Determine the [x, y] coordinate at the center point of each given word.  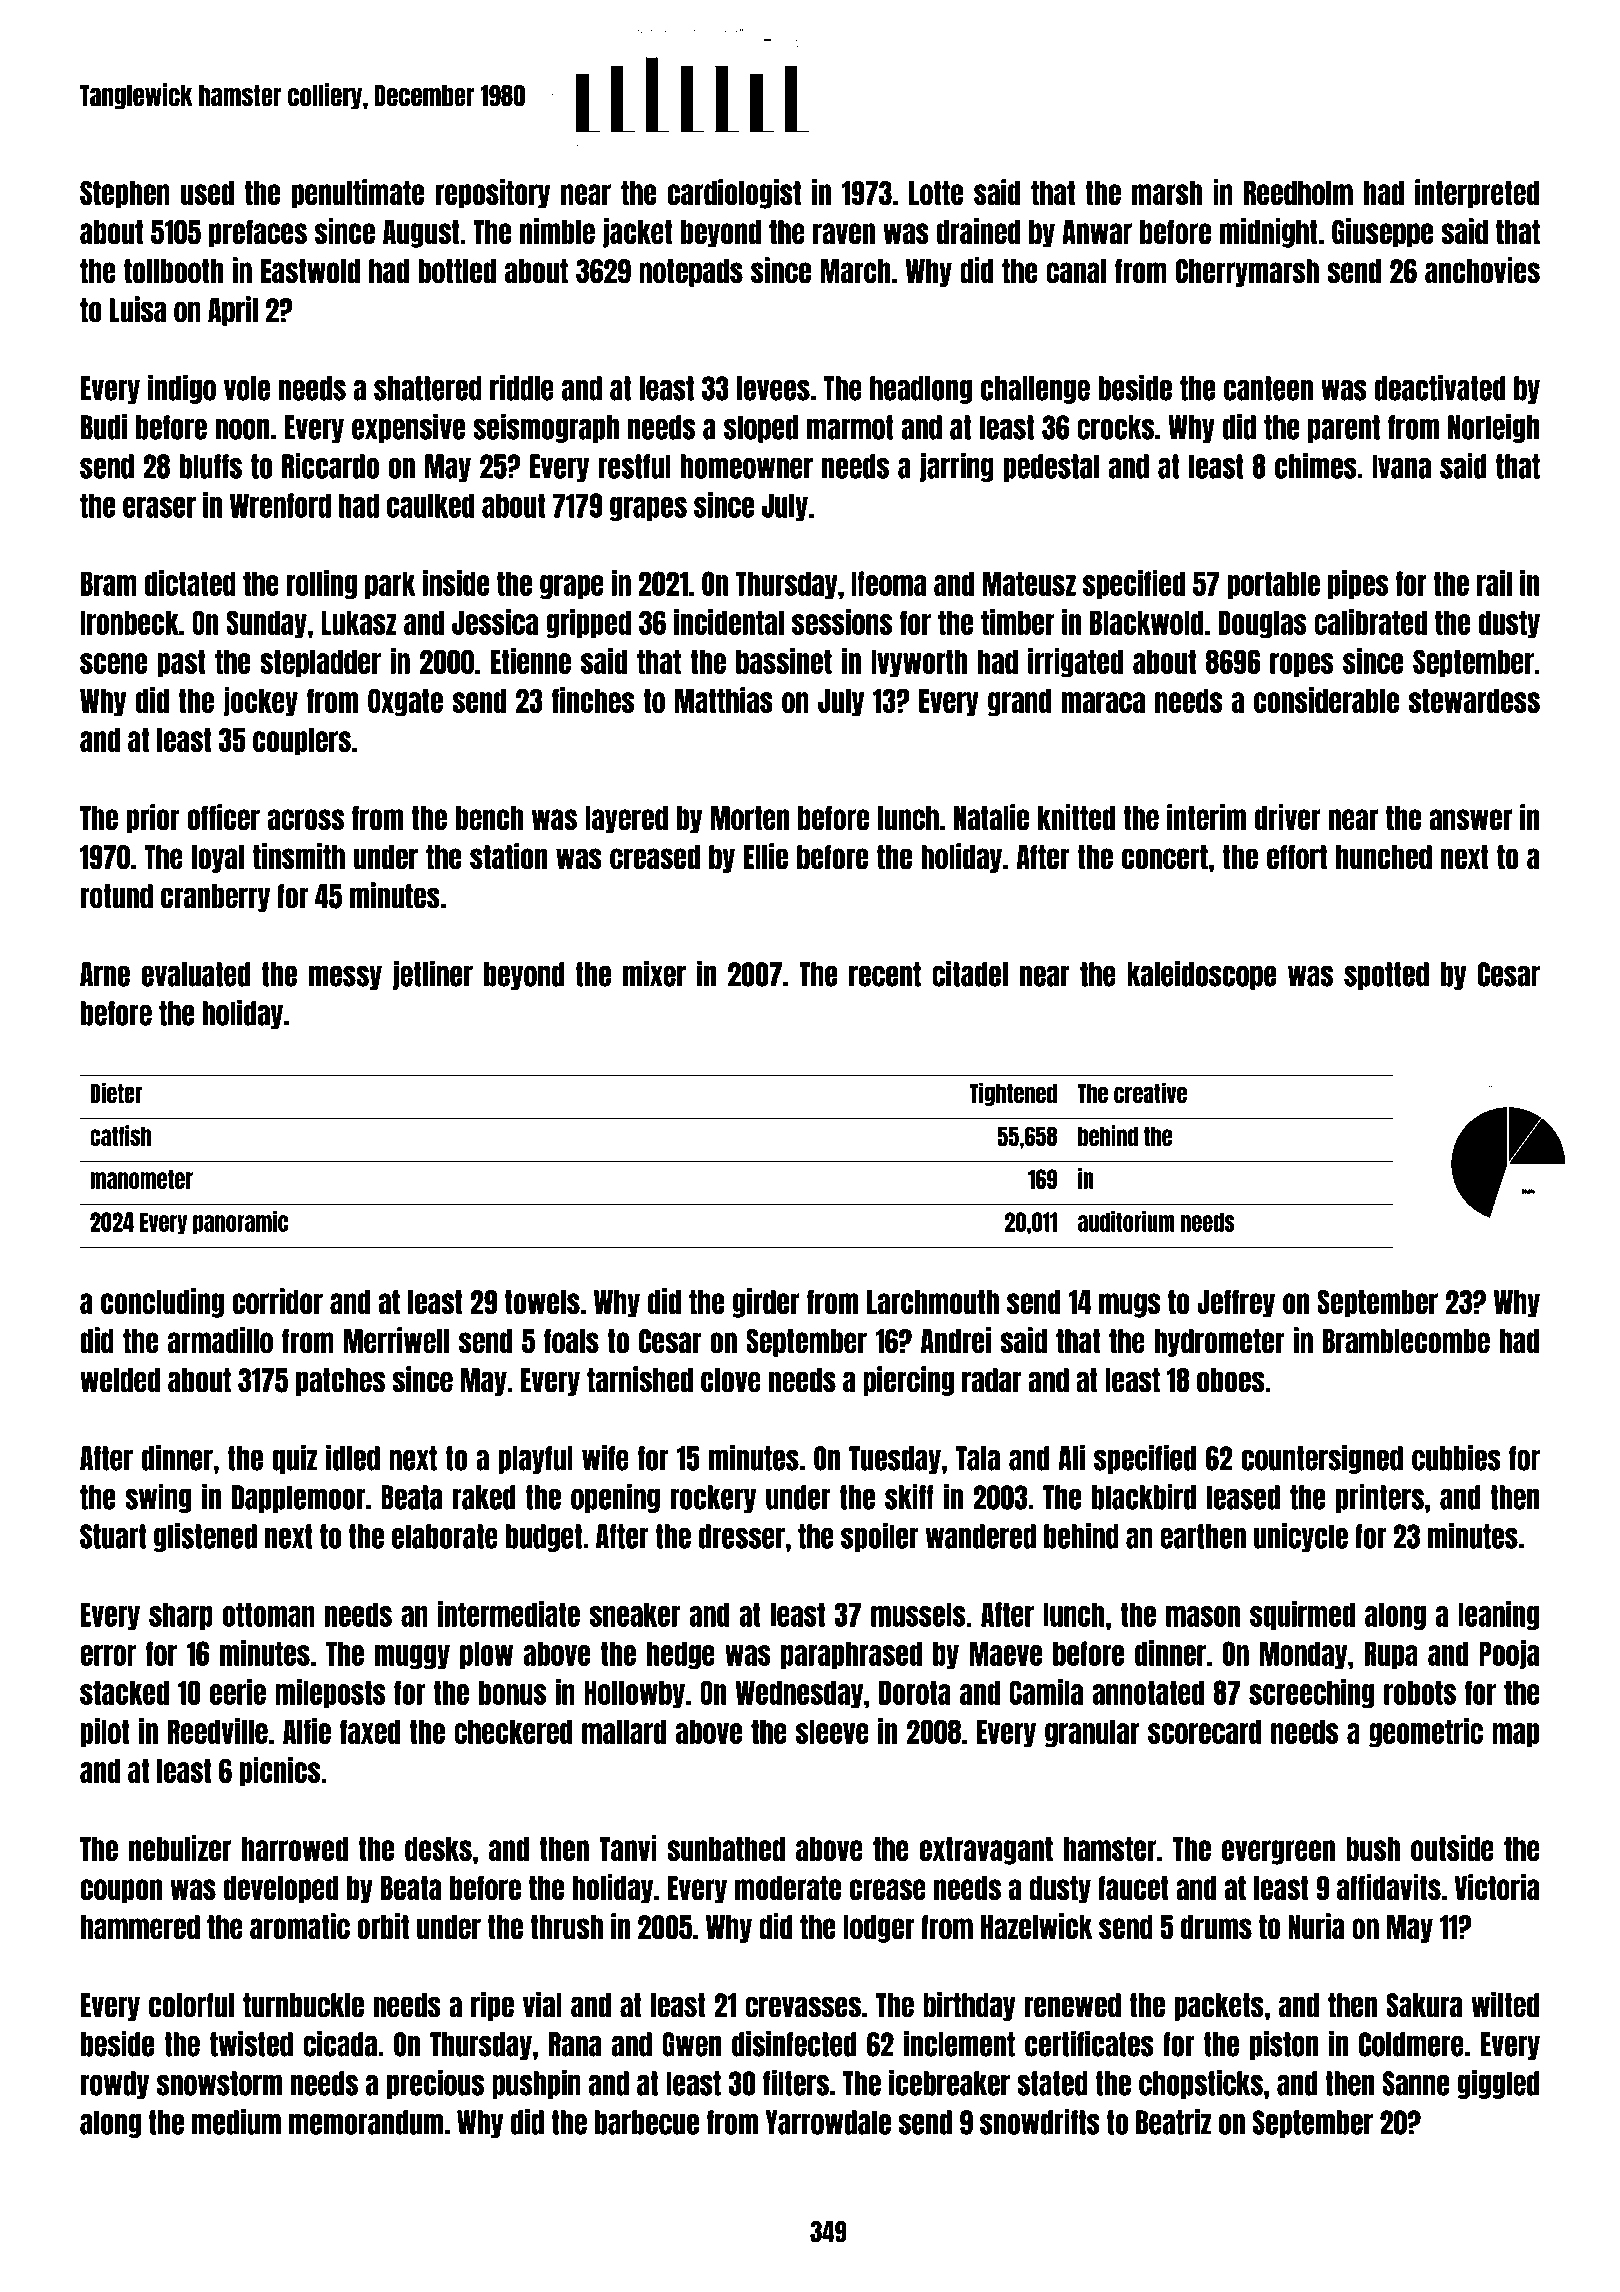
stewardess [1474, 701]
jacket [637, 233]
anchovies [1482, 270]
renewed [1072, 2005]
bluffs [210, 466]
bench [489, 818]
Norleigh [1494, 428]
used [207, 193]
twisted [251, 2043]
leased [1243, 1497]
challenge [1035, 390]
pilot [105, 1732]
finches [593, 700]
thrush [566, 1927]
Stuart [113, 1536]
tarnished [640, 1379]
